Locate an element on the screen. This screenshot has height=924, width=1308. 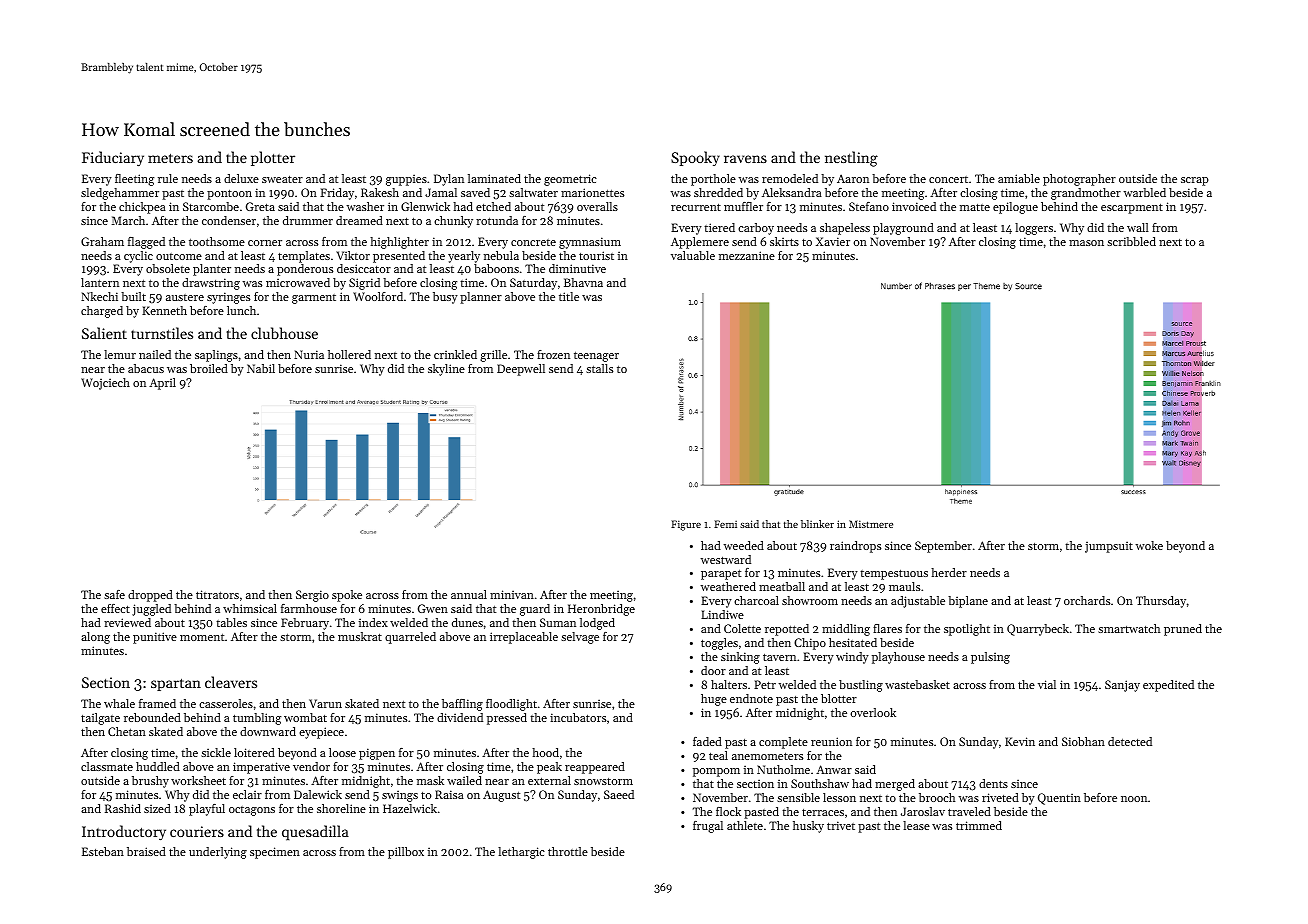
Quarrybeck is located at coordinates (1038, 630).
